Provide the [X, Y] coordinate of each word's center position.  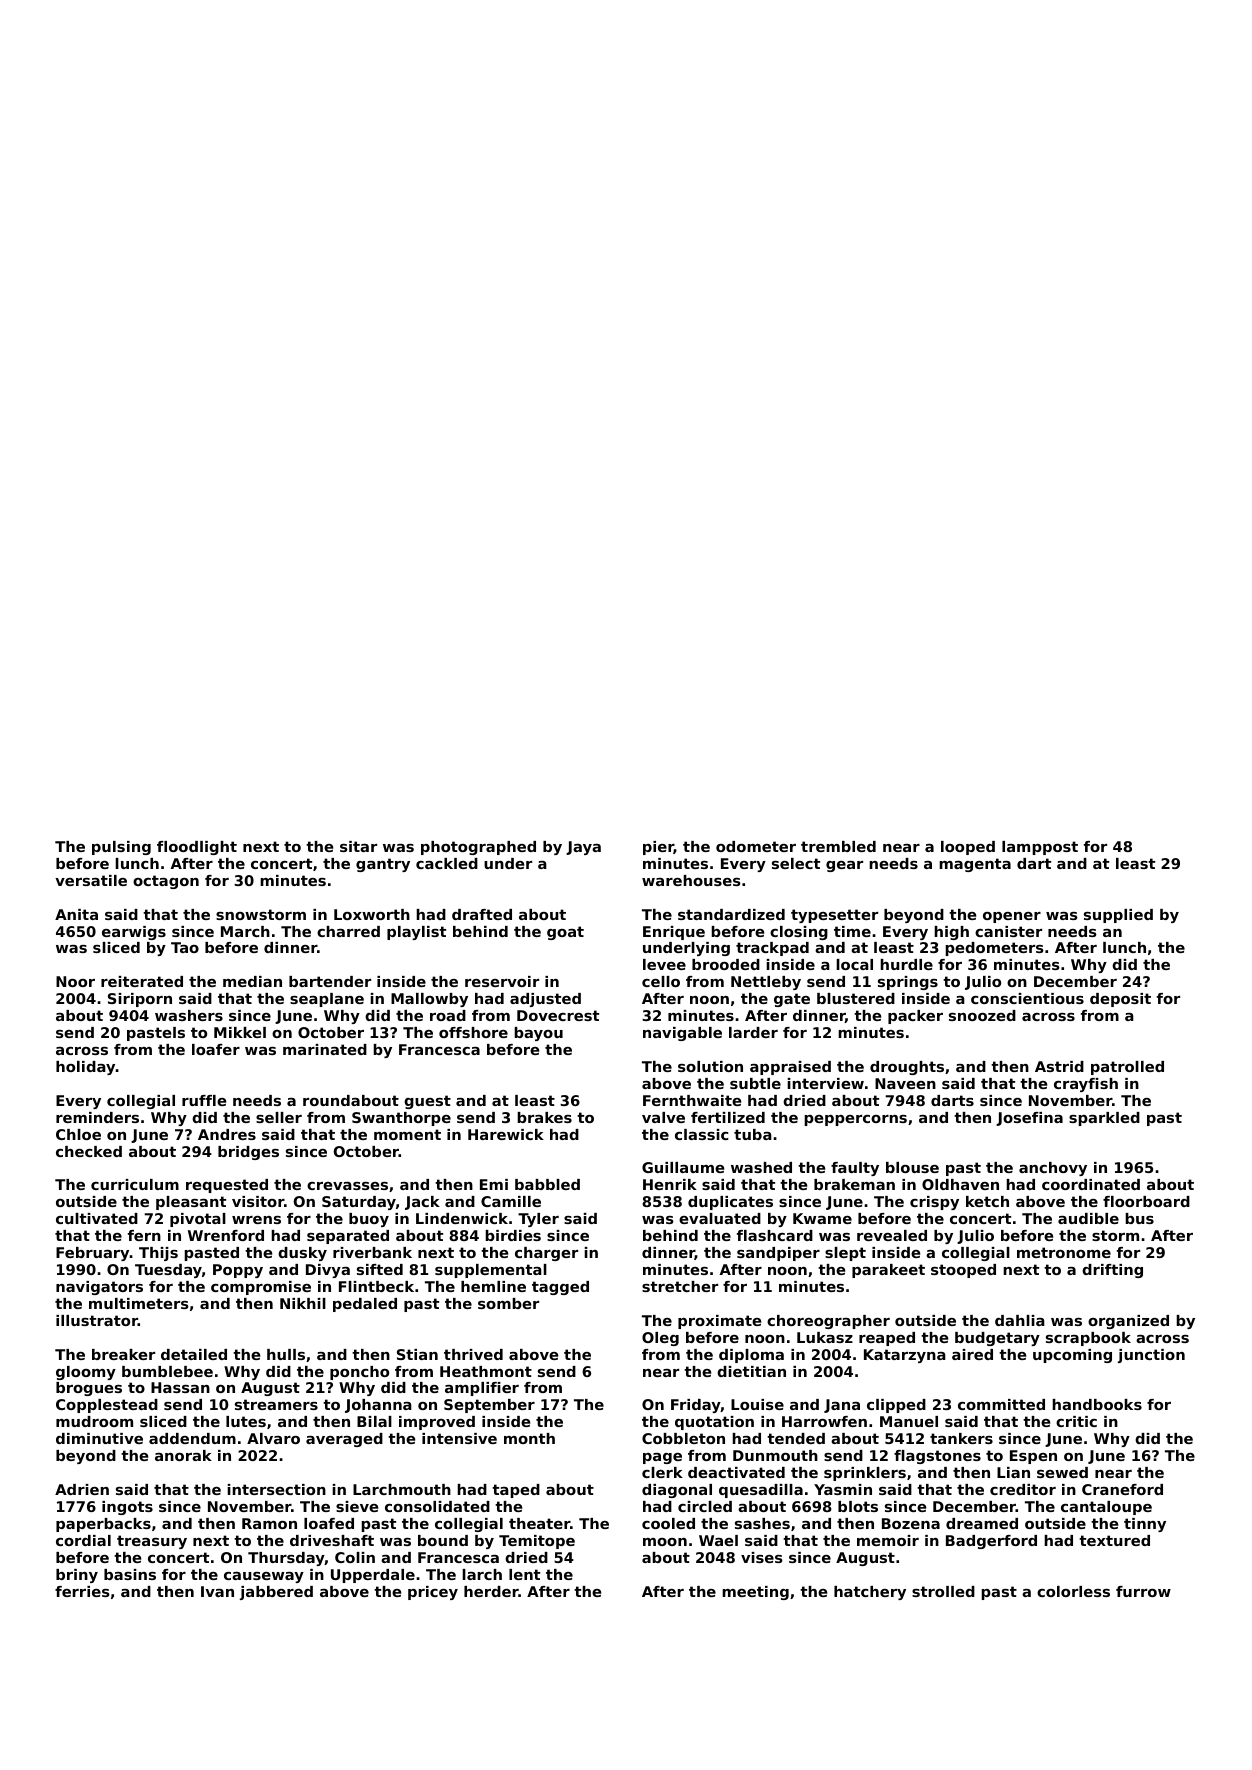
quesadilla [761, 1491]
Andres [227, 1134]
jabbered [276, 1593]
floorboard [1146, 1201]
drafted [482, 914]
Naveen [905, 1083]
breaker [123, 1354]
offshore [473, 1032]
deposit [1120, 1000]
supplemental [491, 1271]
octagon [166, 882]
